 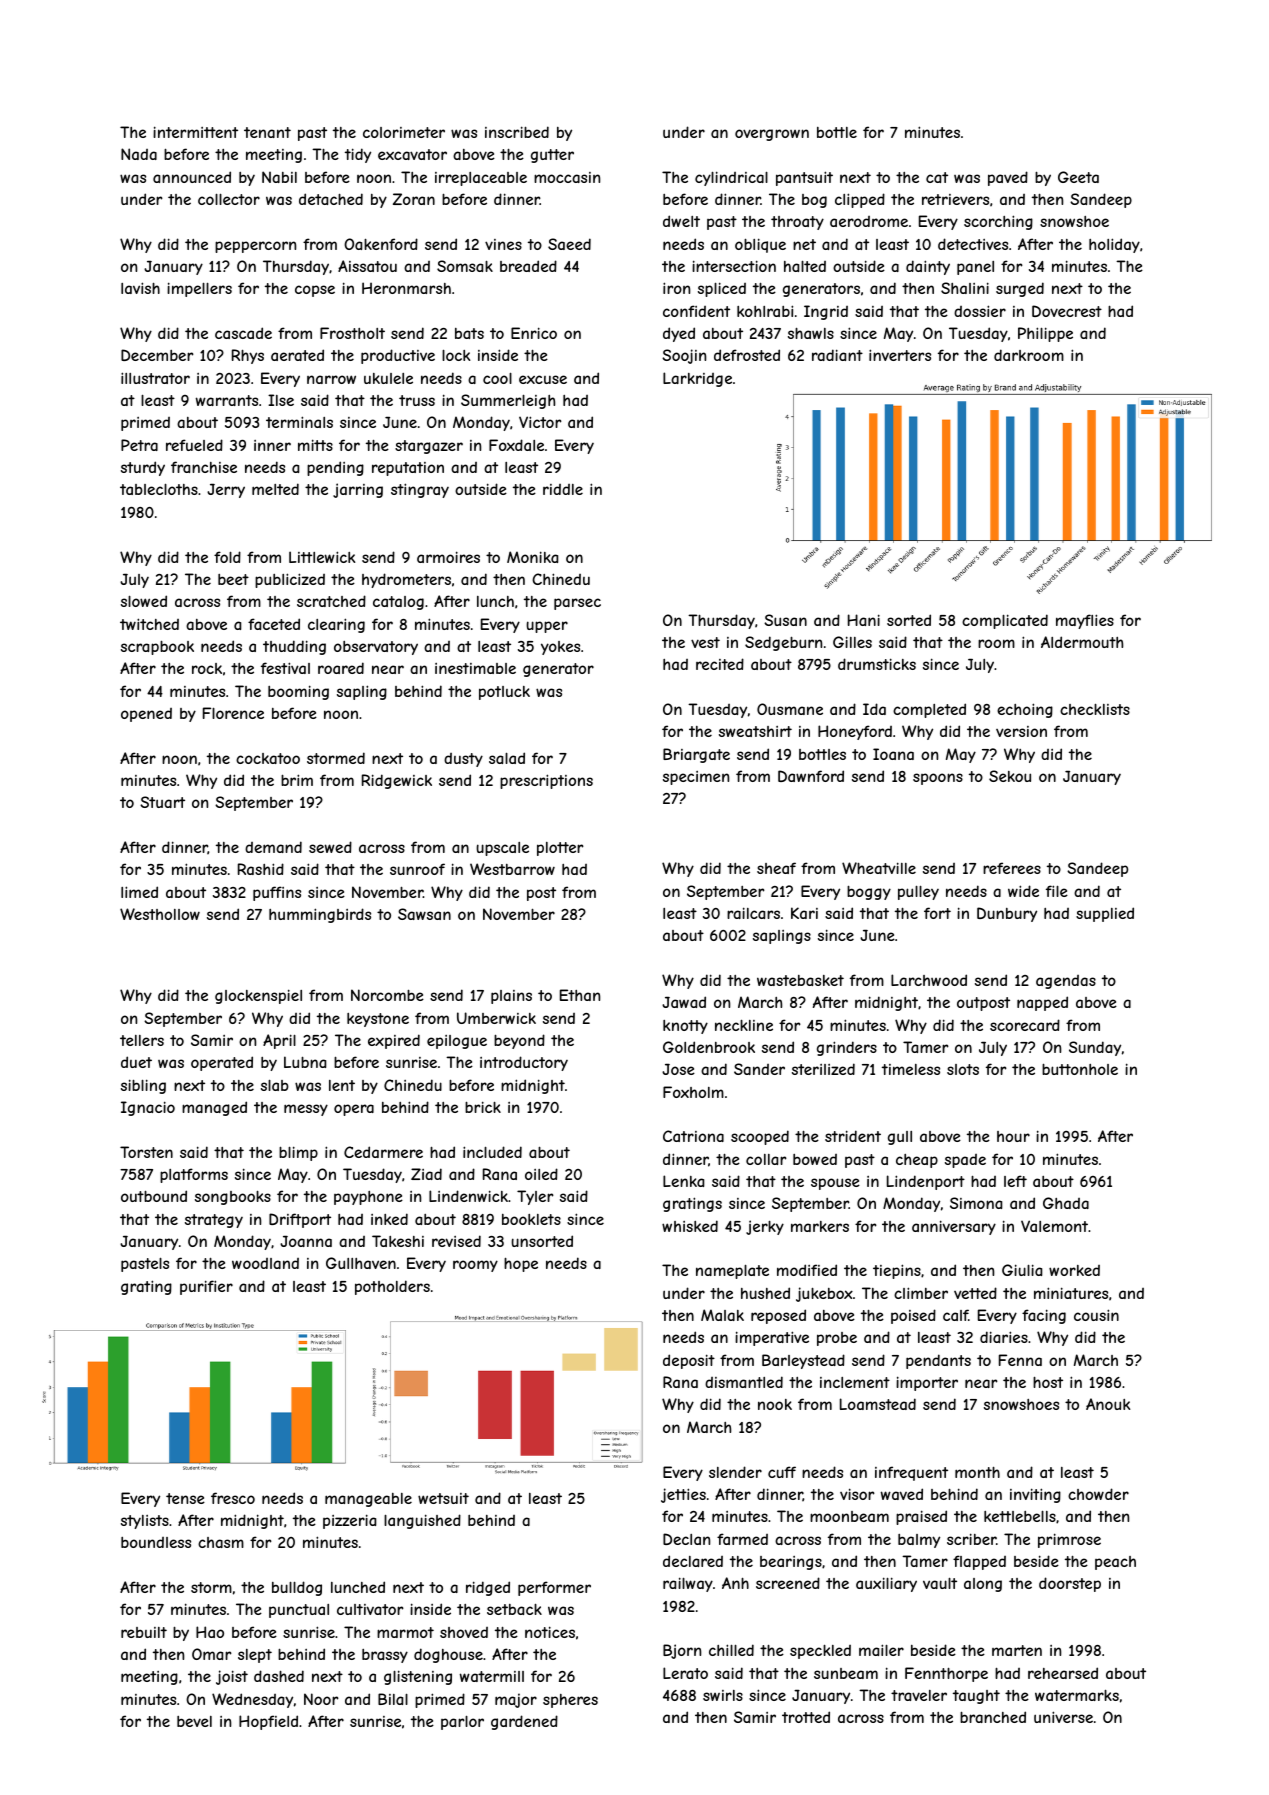 What do you see at coordinates (1095, 709) in the image?
I see `checklists` at bounding box center [1095, 709].
